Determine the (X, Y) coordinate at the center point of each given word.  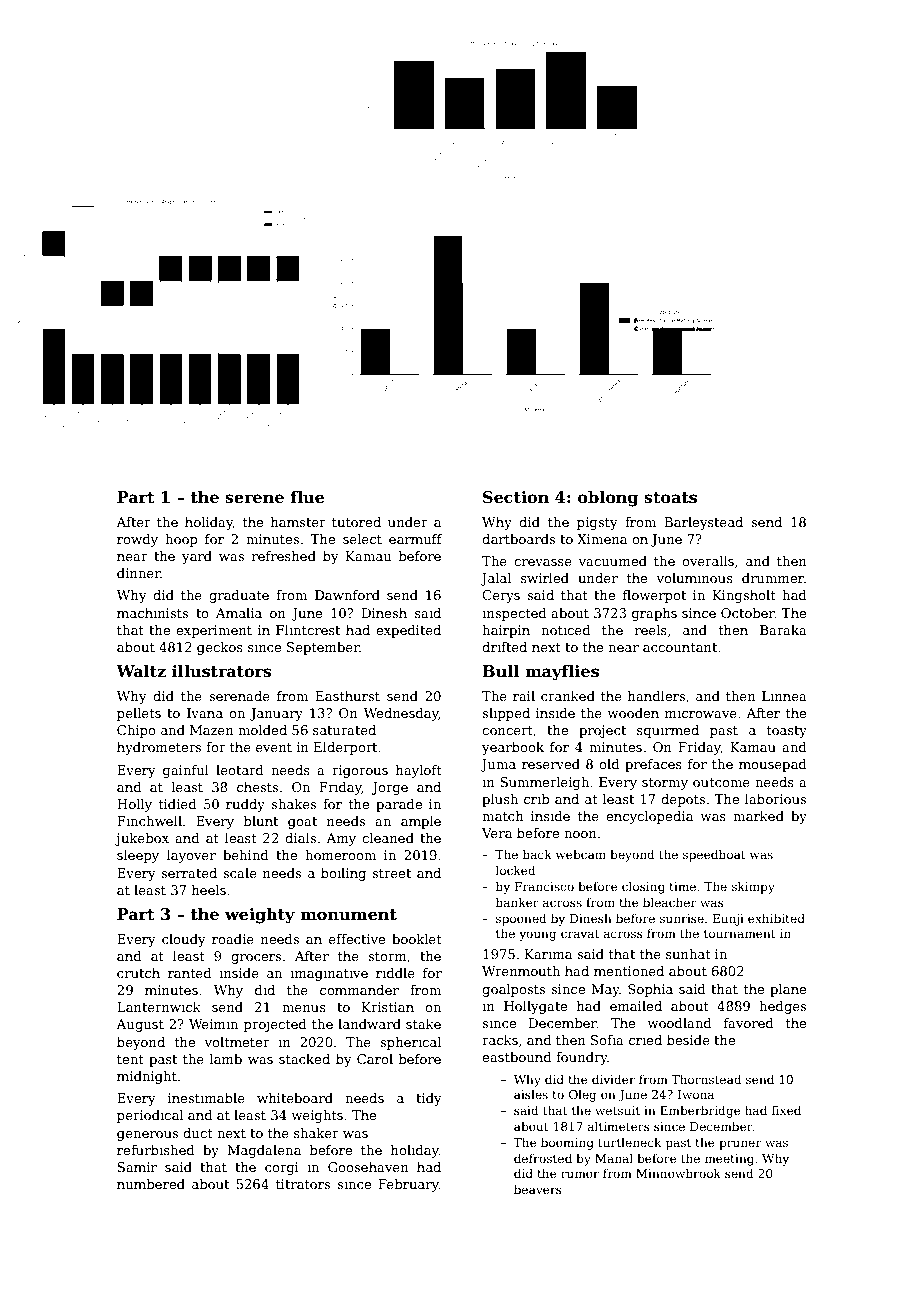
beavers (538, 1189)
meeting (729, 1160)
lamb (226, 1059)
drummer (773, 578)
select (362, 539)
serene (254, 499)
